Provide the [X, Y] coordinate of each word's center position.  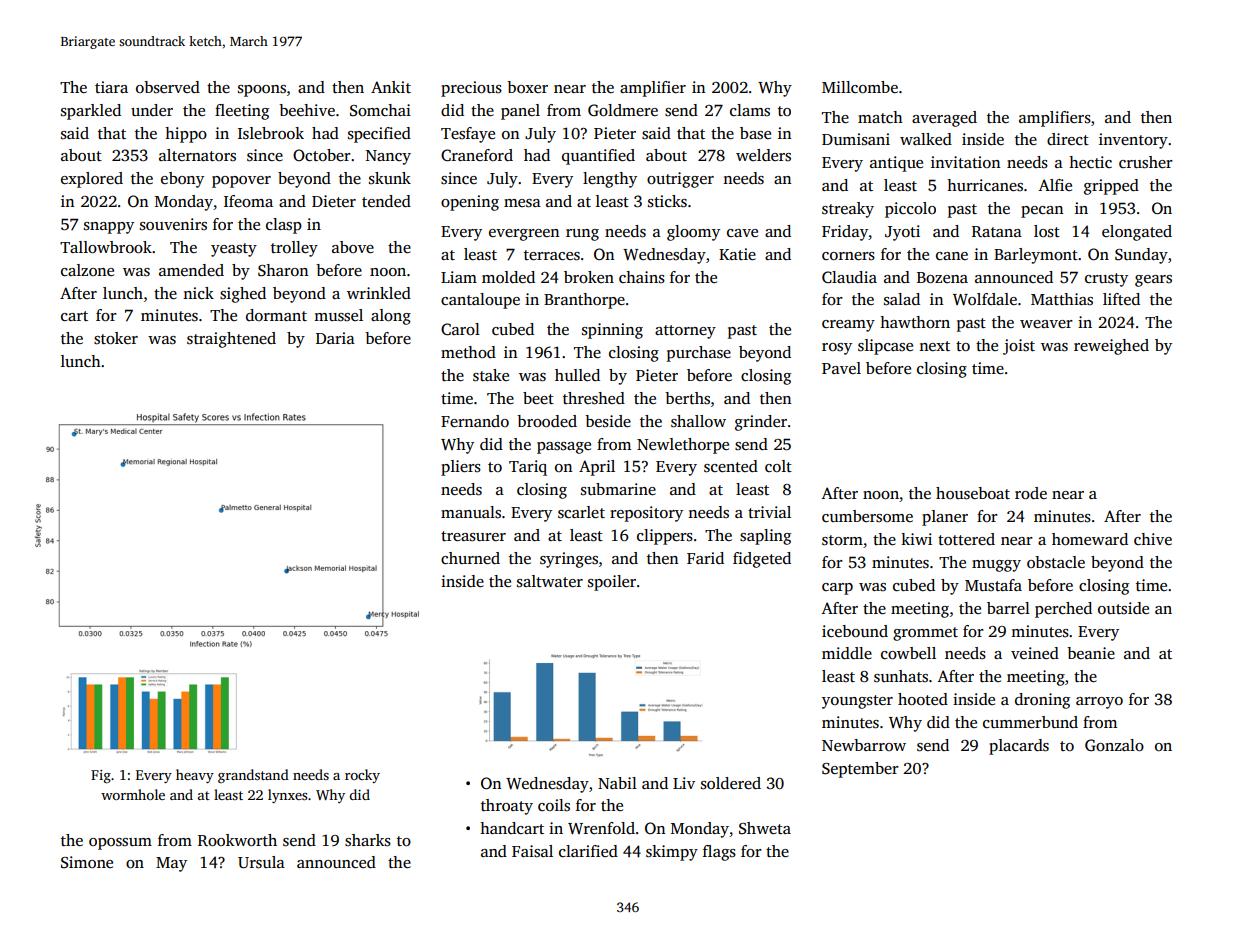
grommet [925, 634]
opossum [120, 844]
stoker [116, 338]
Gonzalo [1114, 745]
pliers [461, 468]
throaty [507, 807]
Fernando [475, 421]
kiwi [916, 539]
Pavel [841, 368]
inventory [1133, 141]
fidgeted [762, 560]
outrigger [680, 180]
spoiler [612, 583]
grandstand [253, 776]
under [152, 110]
